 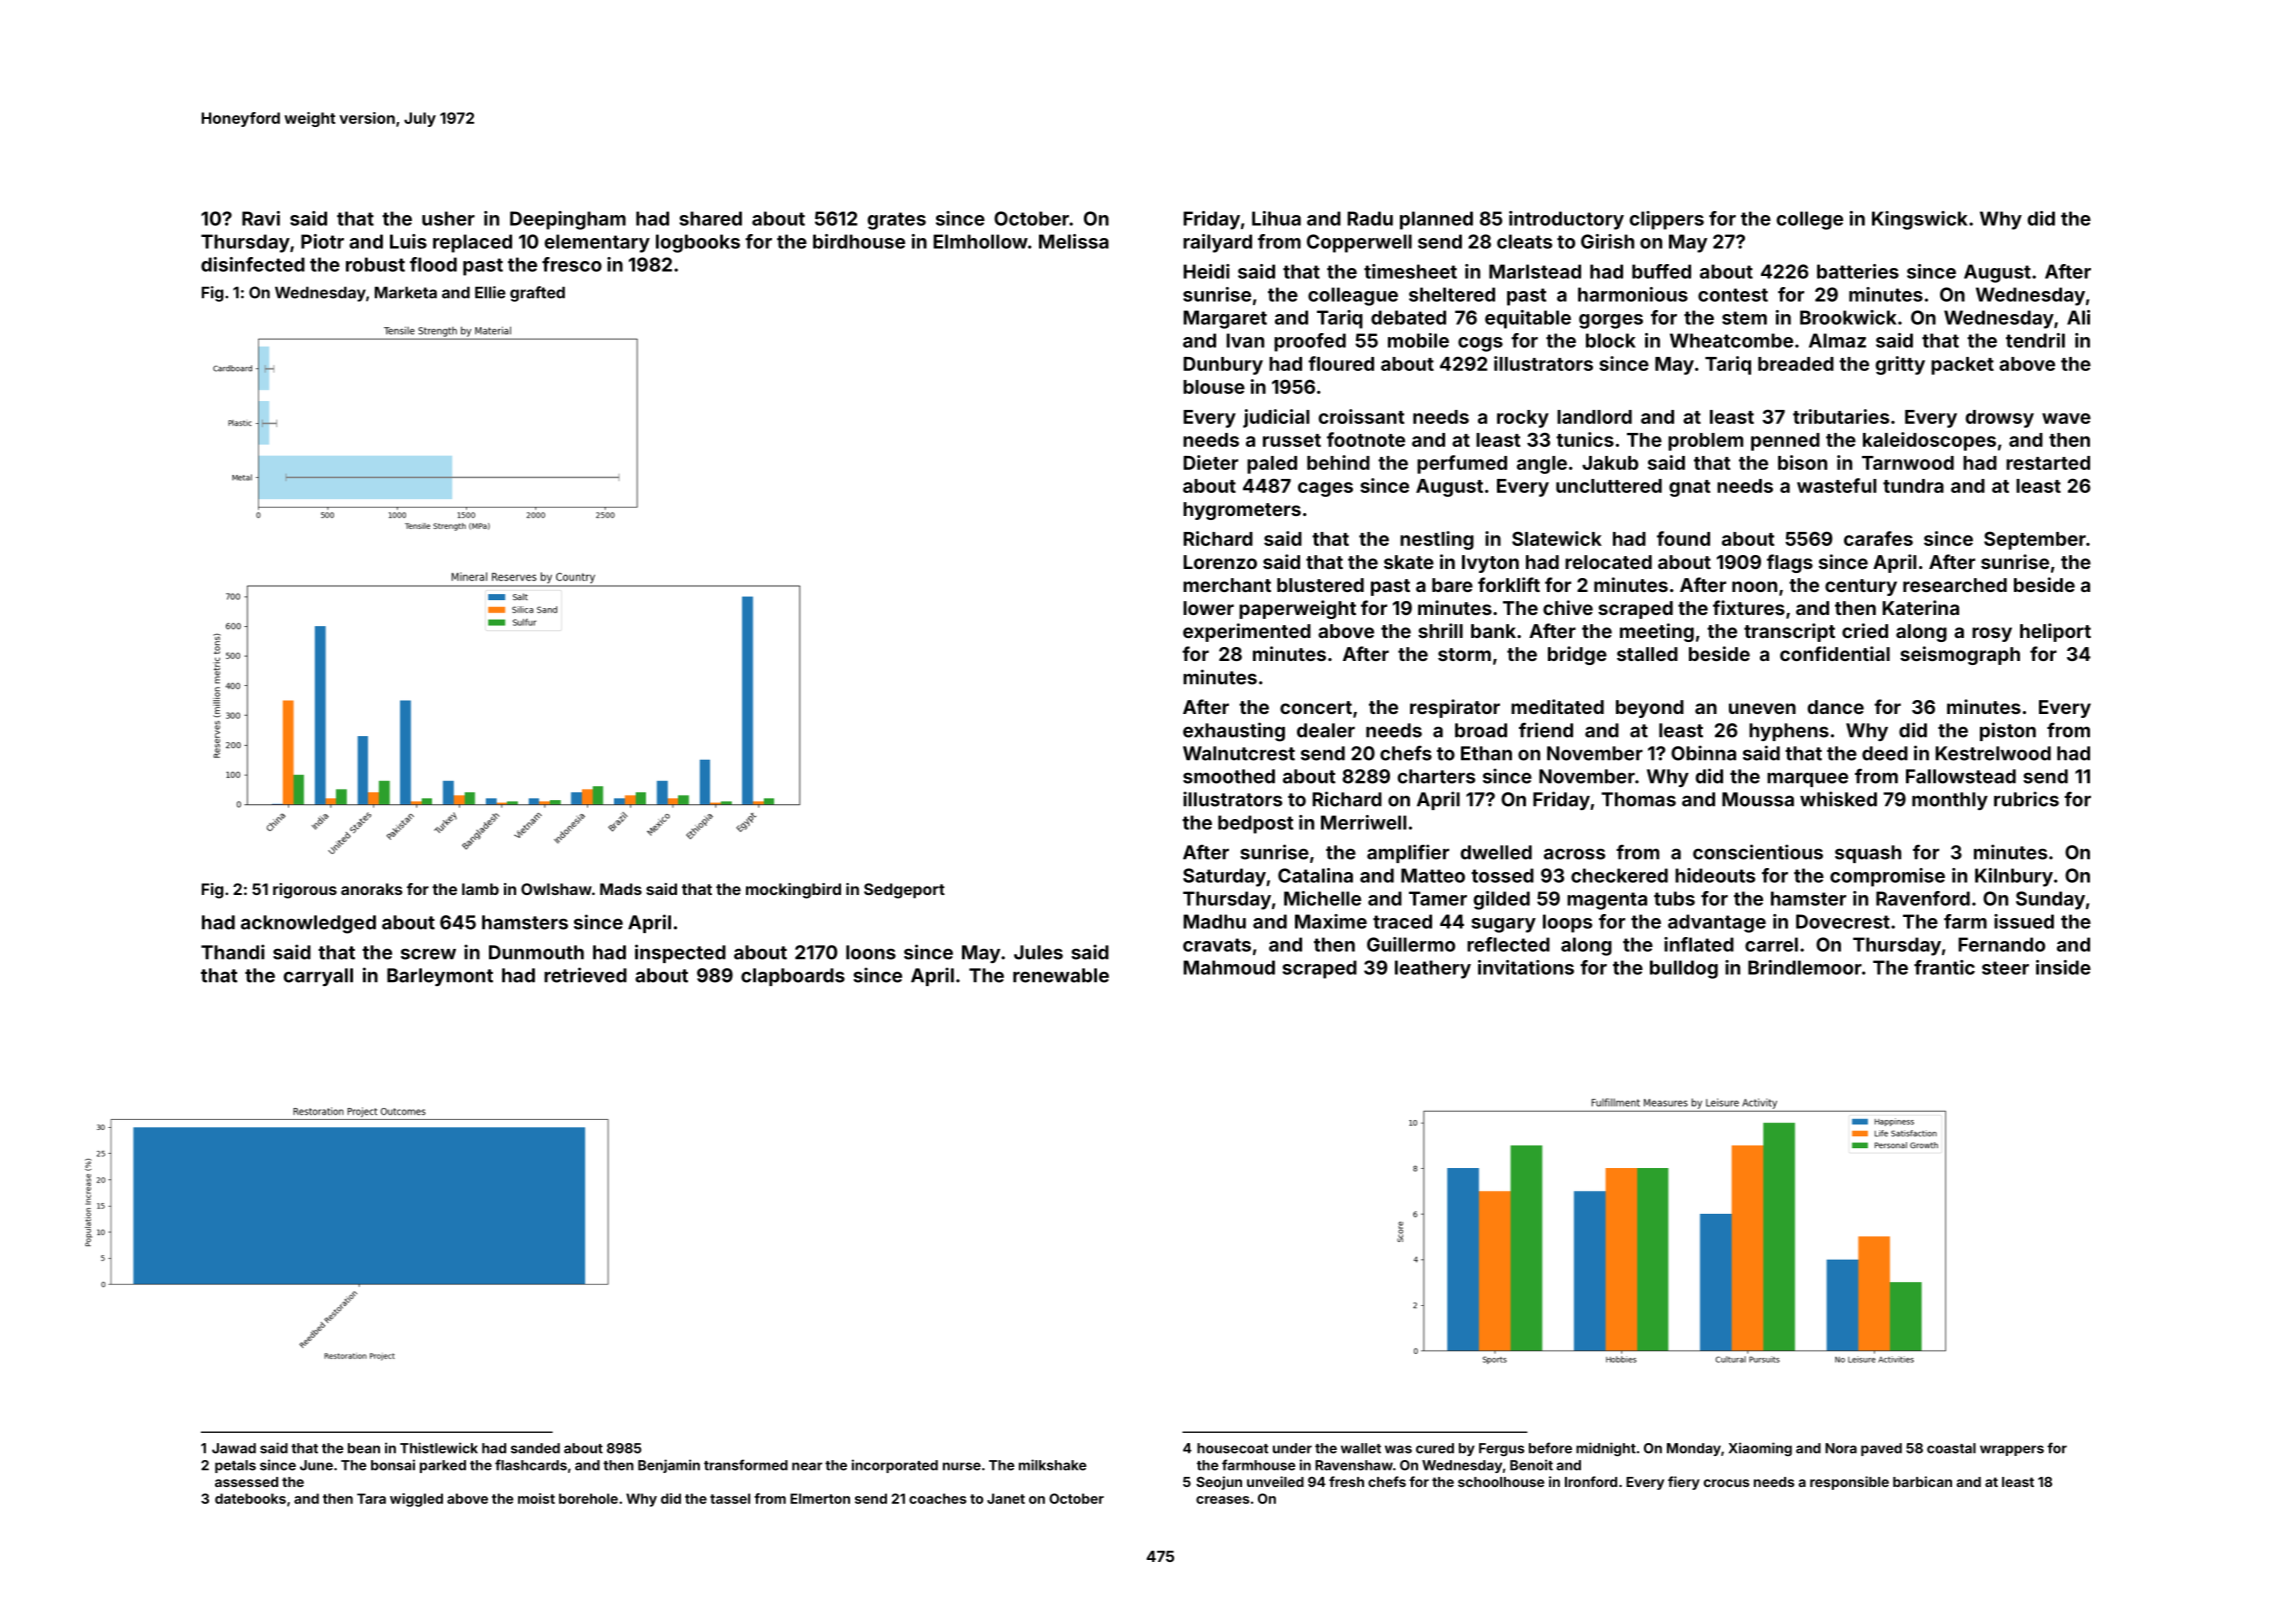 What do you see at coordinates (253, 264) in the page?
I see `disinfected` at bounding box center [253, 264].
